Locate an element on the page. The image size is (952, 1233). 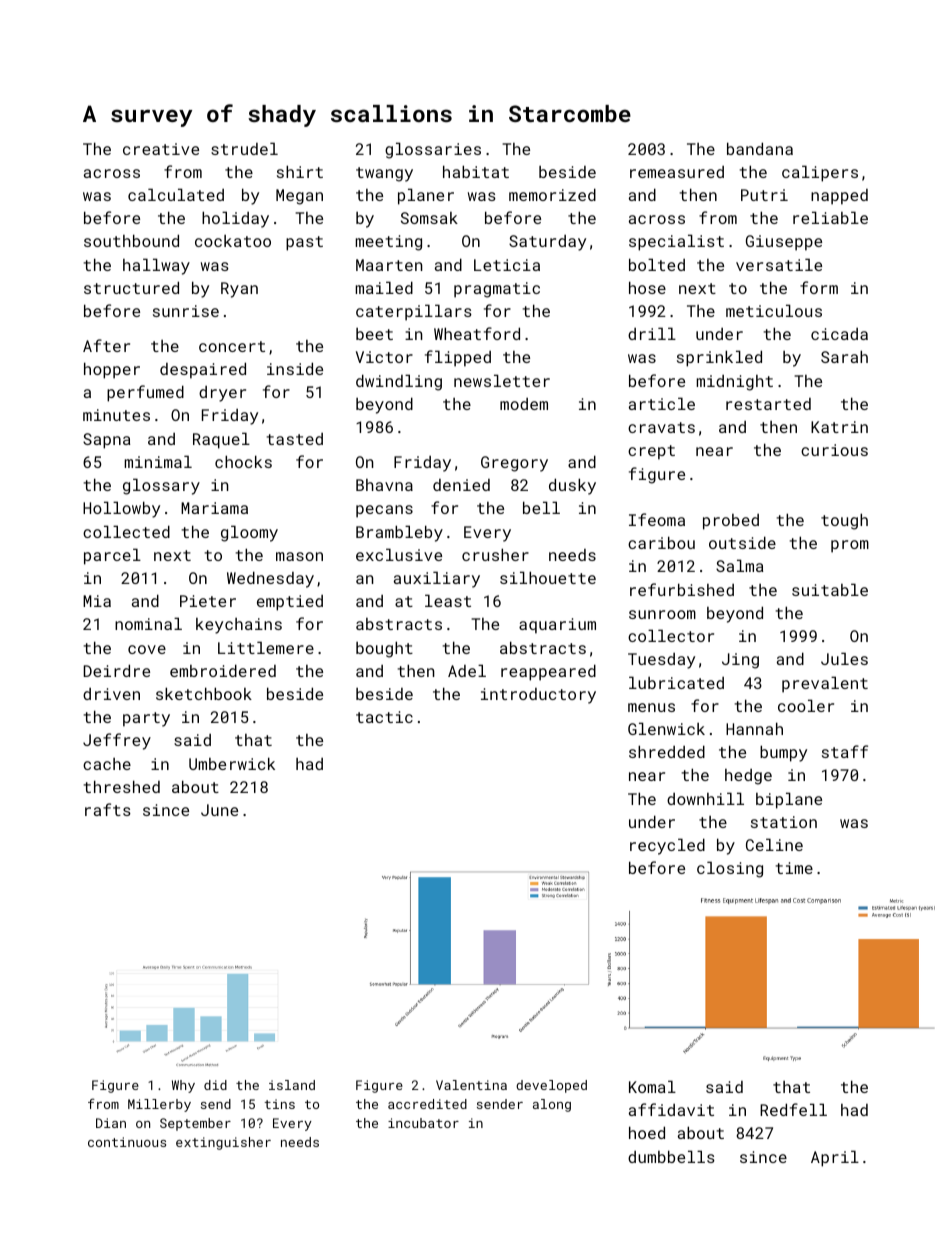
creative is located at coordinates (161, 149).
